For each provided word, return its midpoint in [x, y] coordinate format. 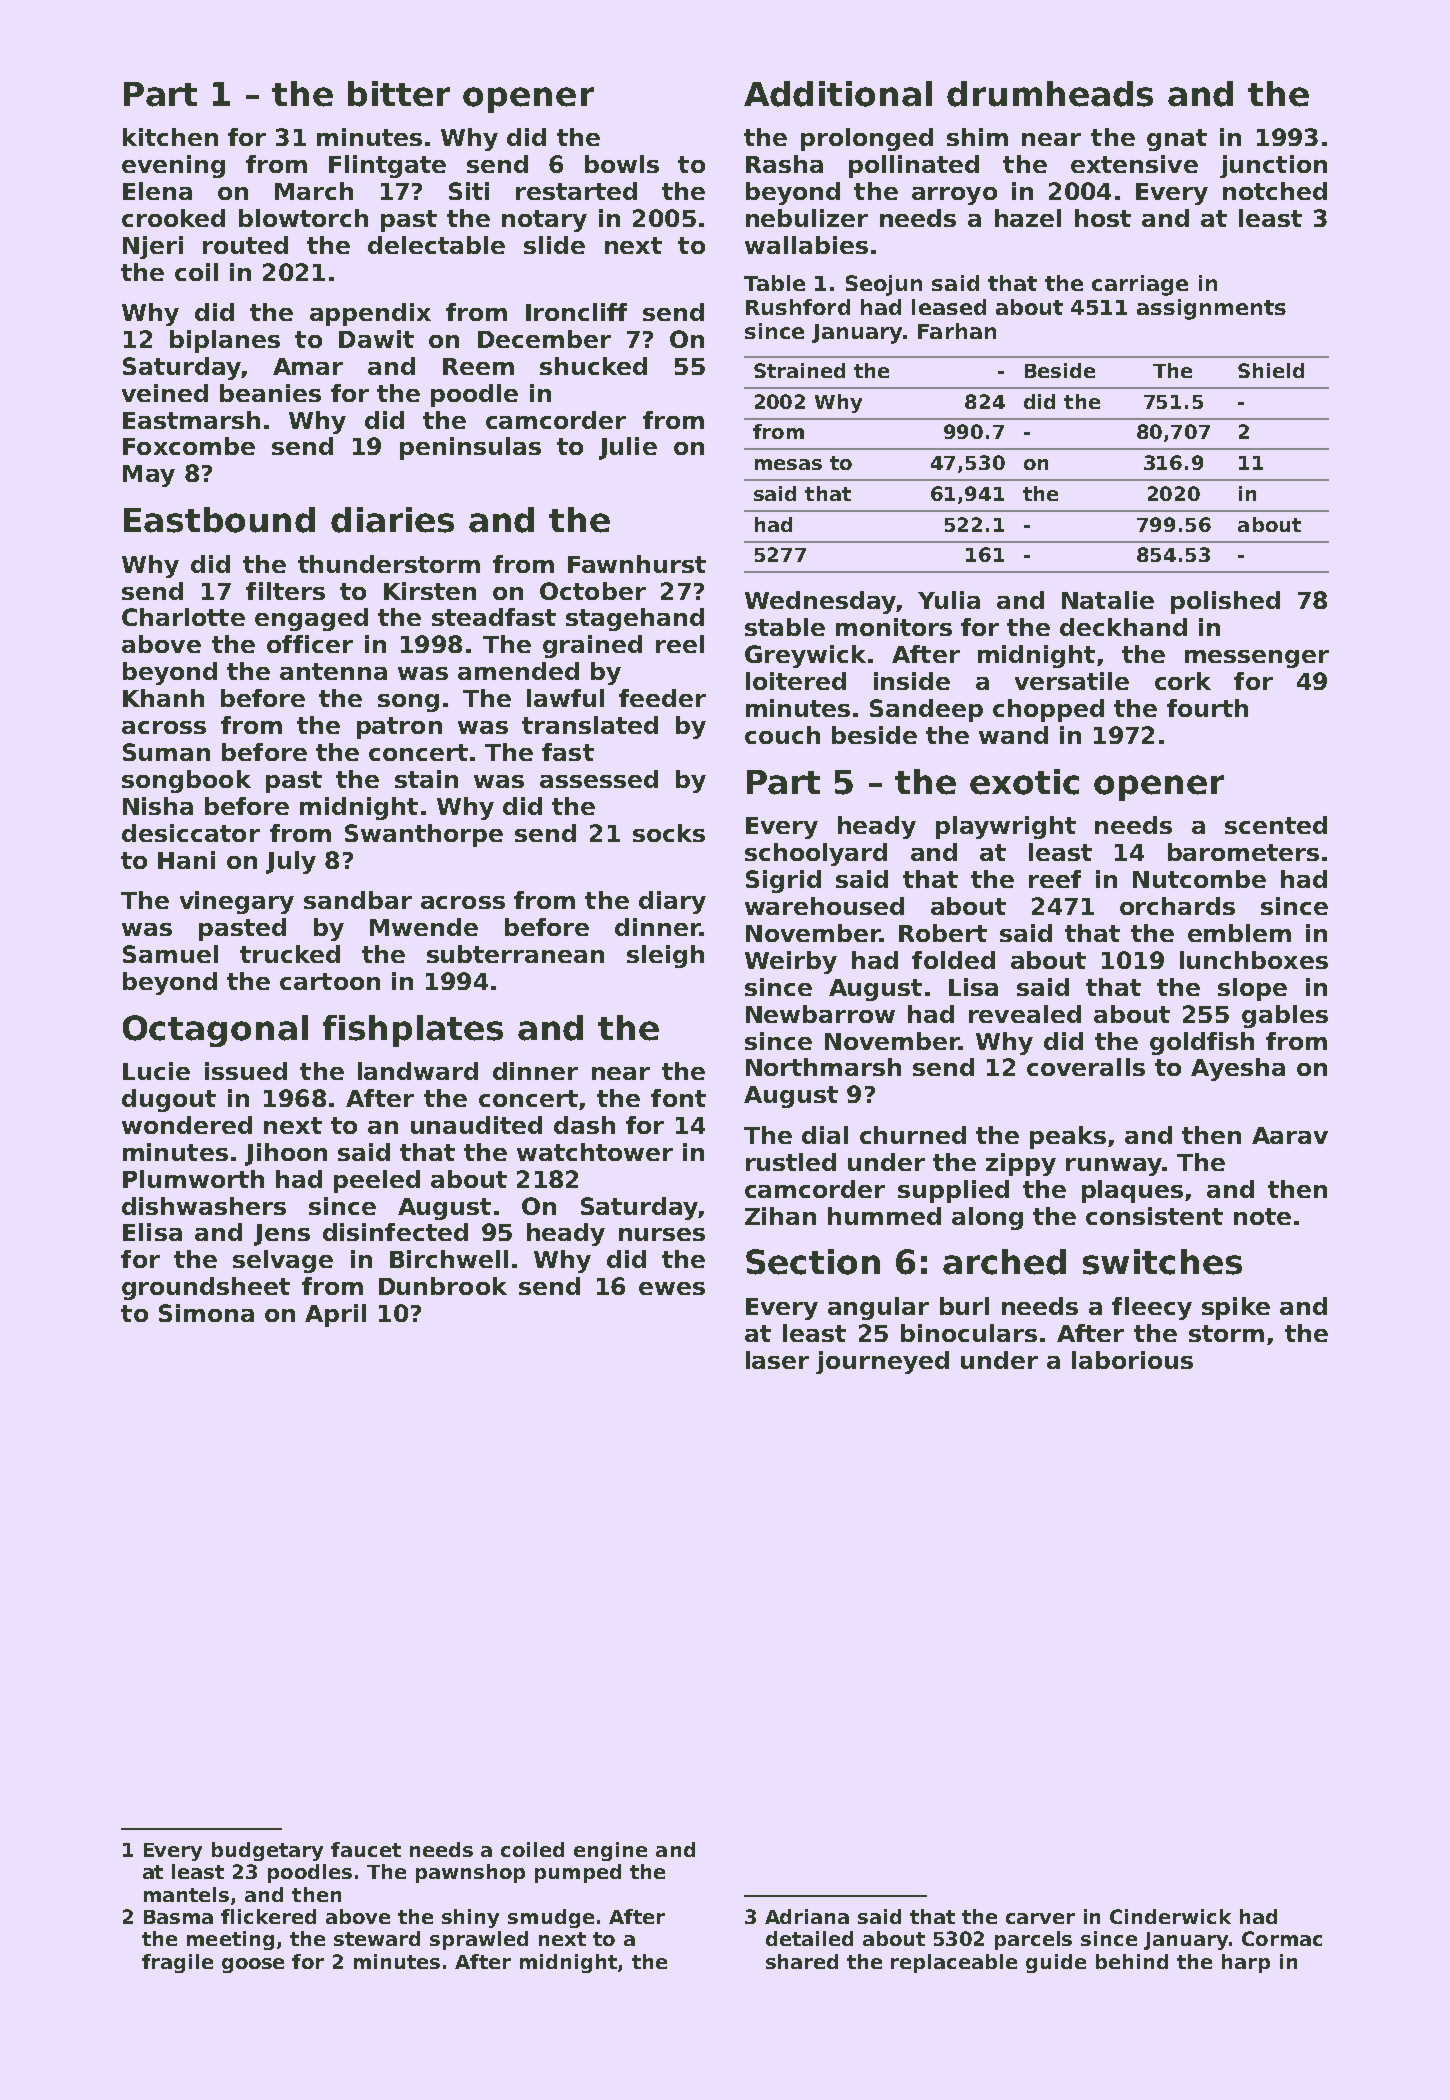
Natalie [1108, 600]
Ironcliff [576, 312]
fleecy [1152, 1308]
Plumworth [193, 1179]
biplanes [225, 341]
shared [802, 1961]
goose [253, 1965]
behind [1132, 1961]
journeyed [882, 1362]
